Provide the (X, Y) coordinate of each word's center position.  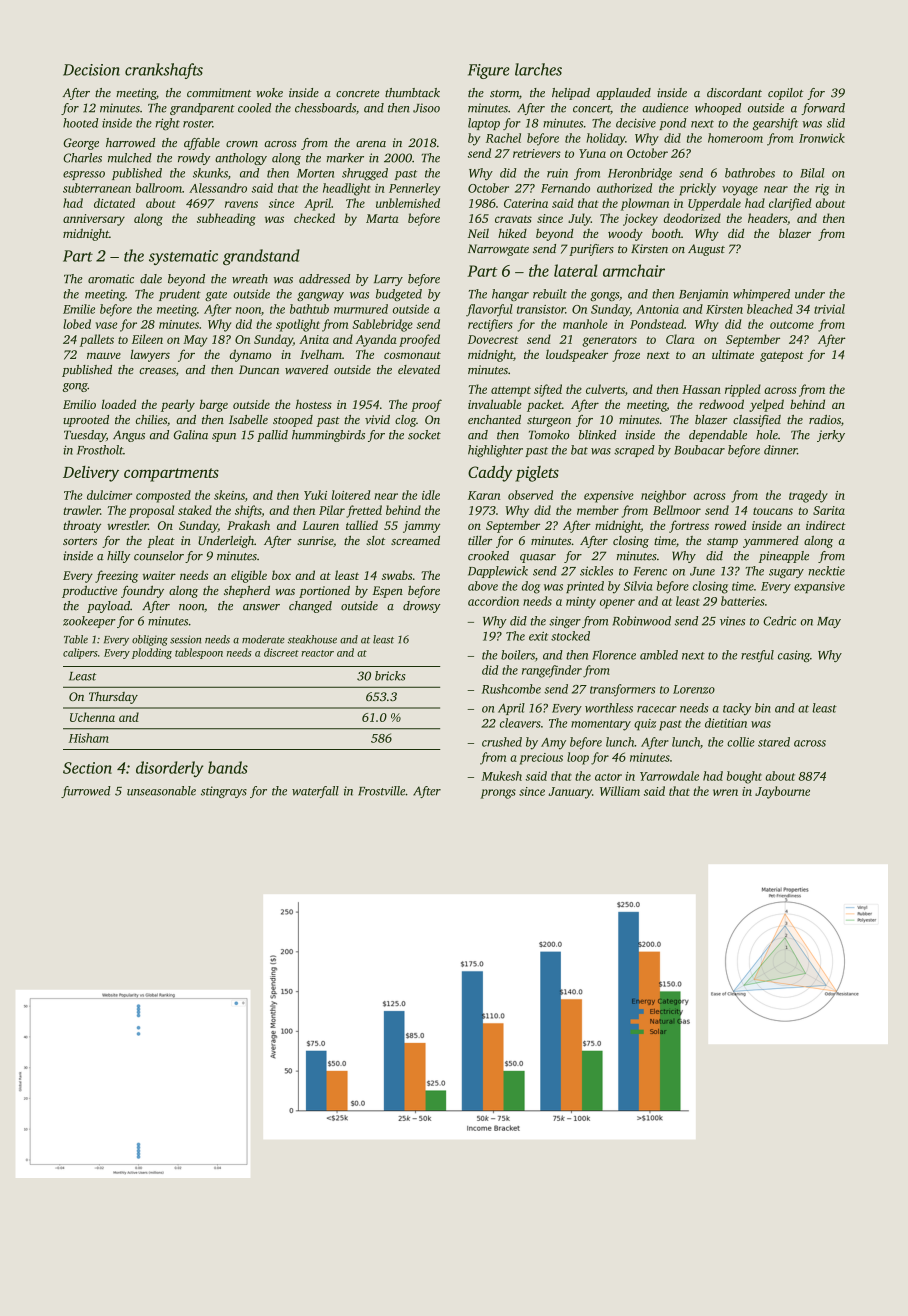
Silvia (638, 586)
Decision (91, 70)
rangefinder (552, 671)
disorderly (169, 769)
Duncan (259, 369)
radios (825, 419)
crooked (488, 556)
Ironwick (822, 138)
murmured (361, 309)
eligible (249, 576)
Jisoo (426, 108)
